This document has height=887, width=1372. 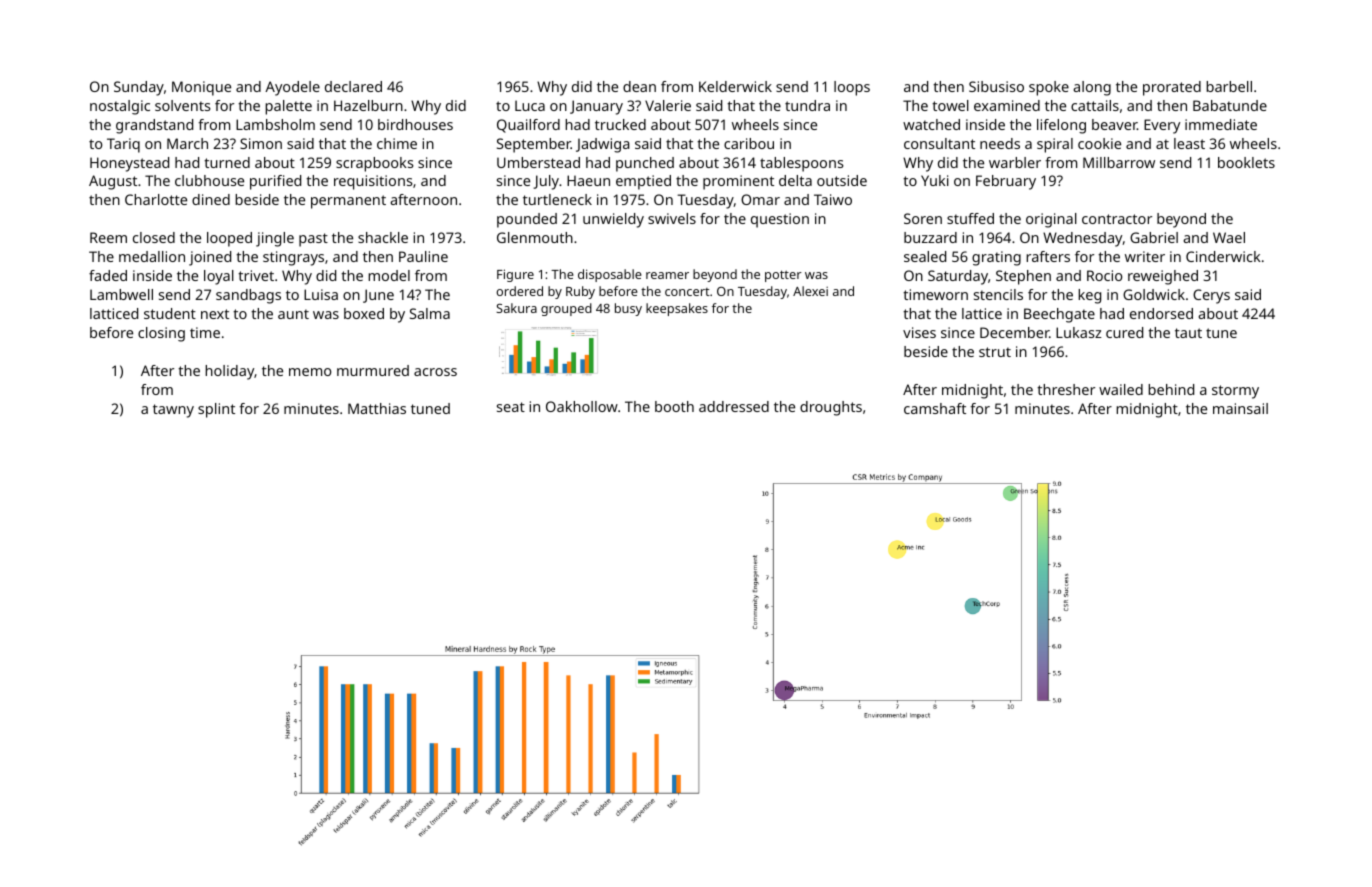 What do you see at coordinates (261, 143) in the document?
I see `Simon` at bounding box center [261, 143].
